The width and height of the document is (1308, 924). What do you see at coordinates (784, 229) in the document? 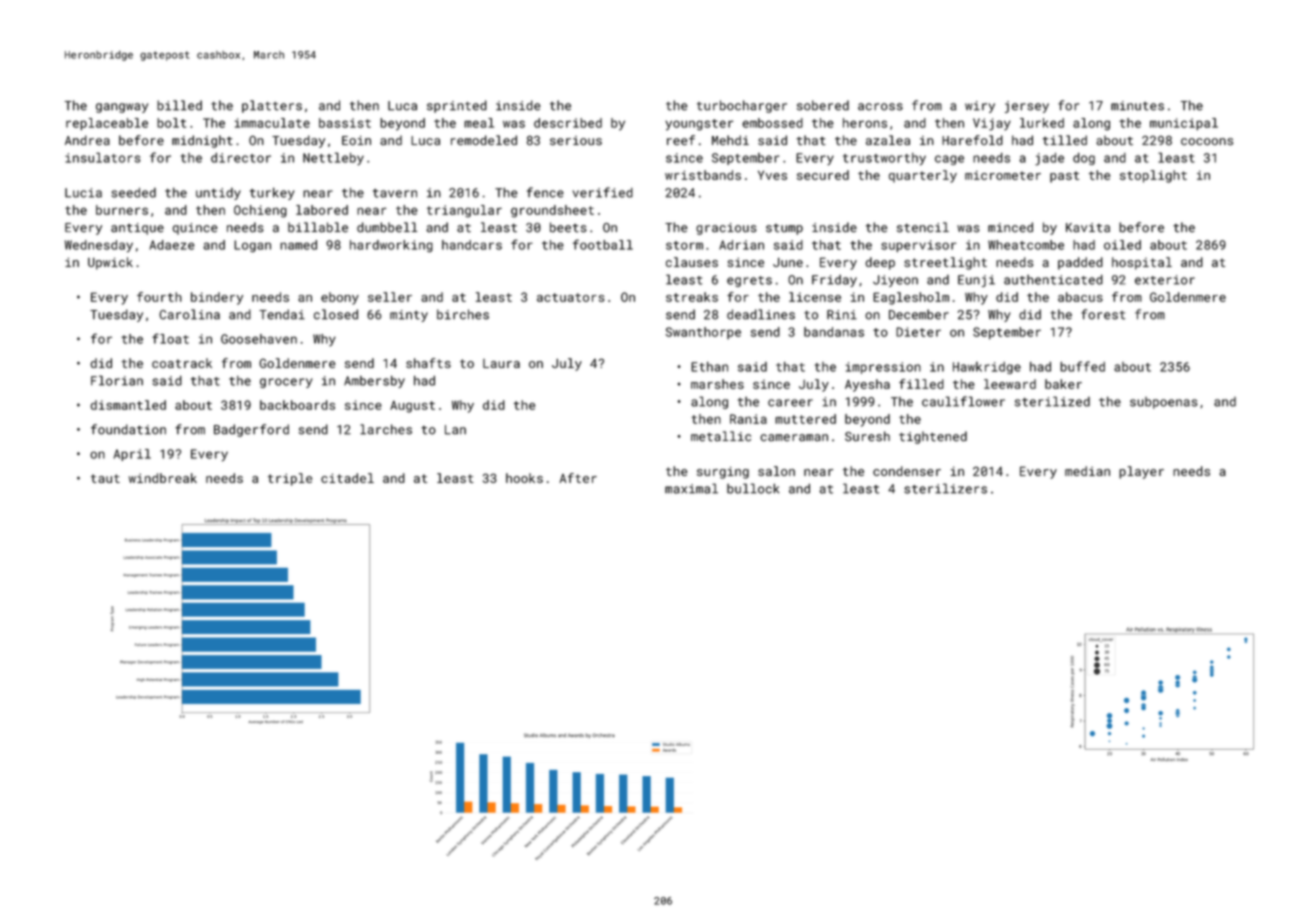
I see `stump` at bounding box center [784, 229].
